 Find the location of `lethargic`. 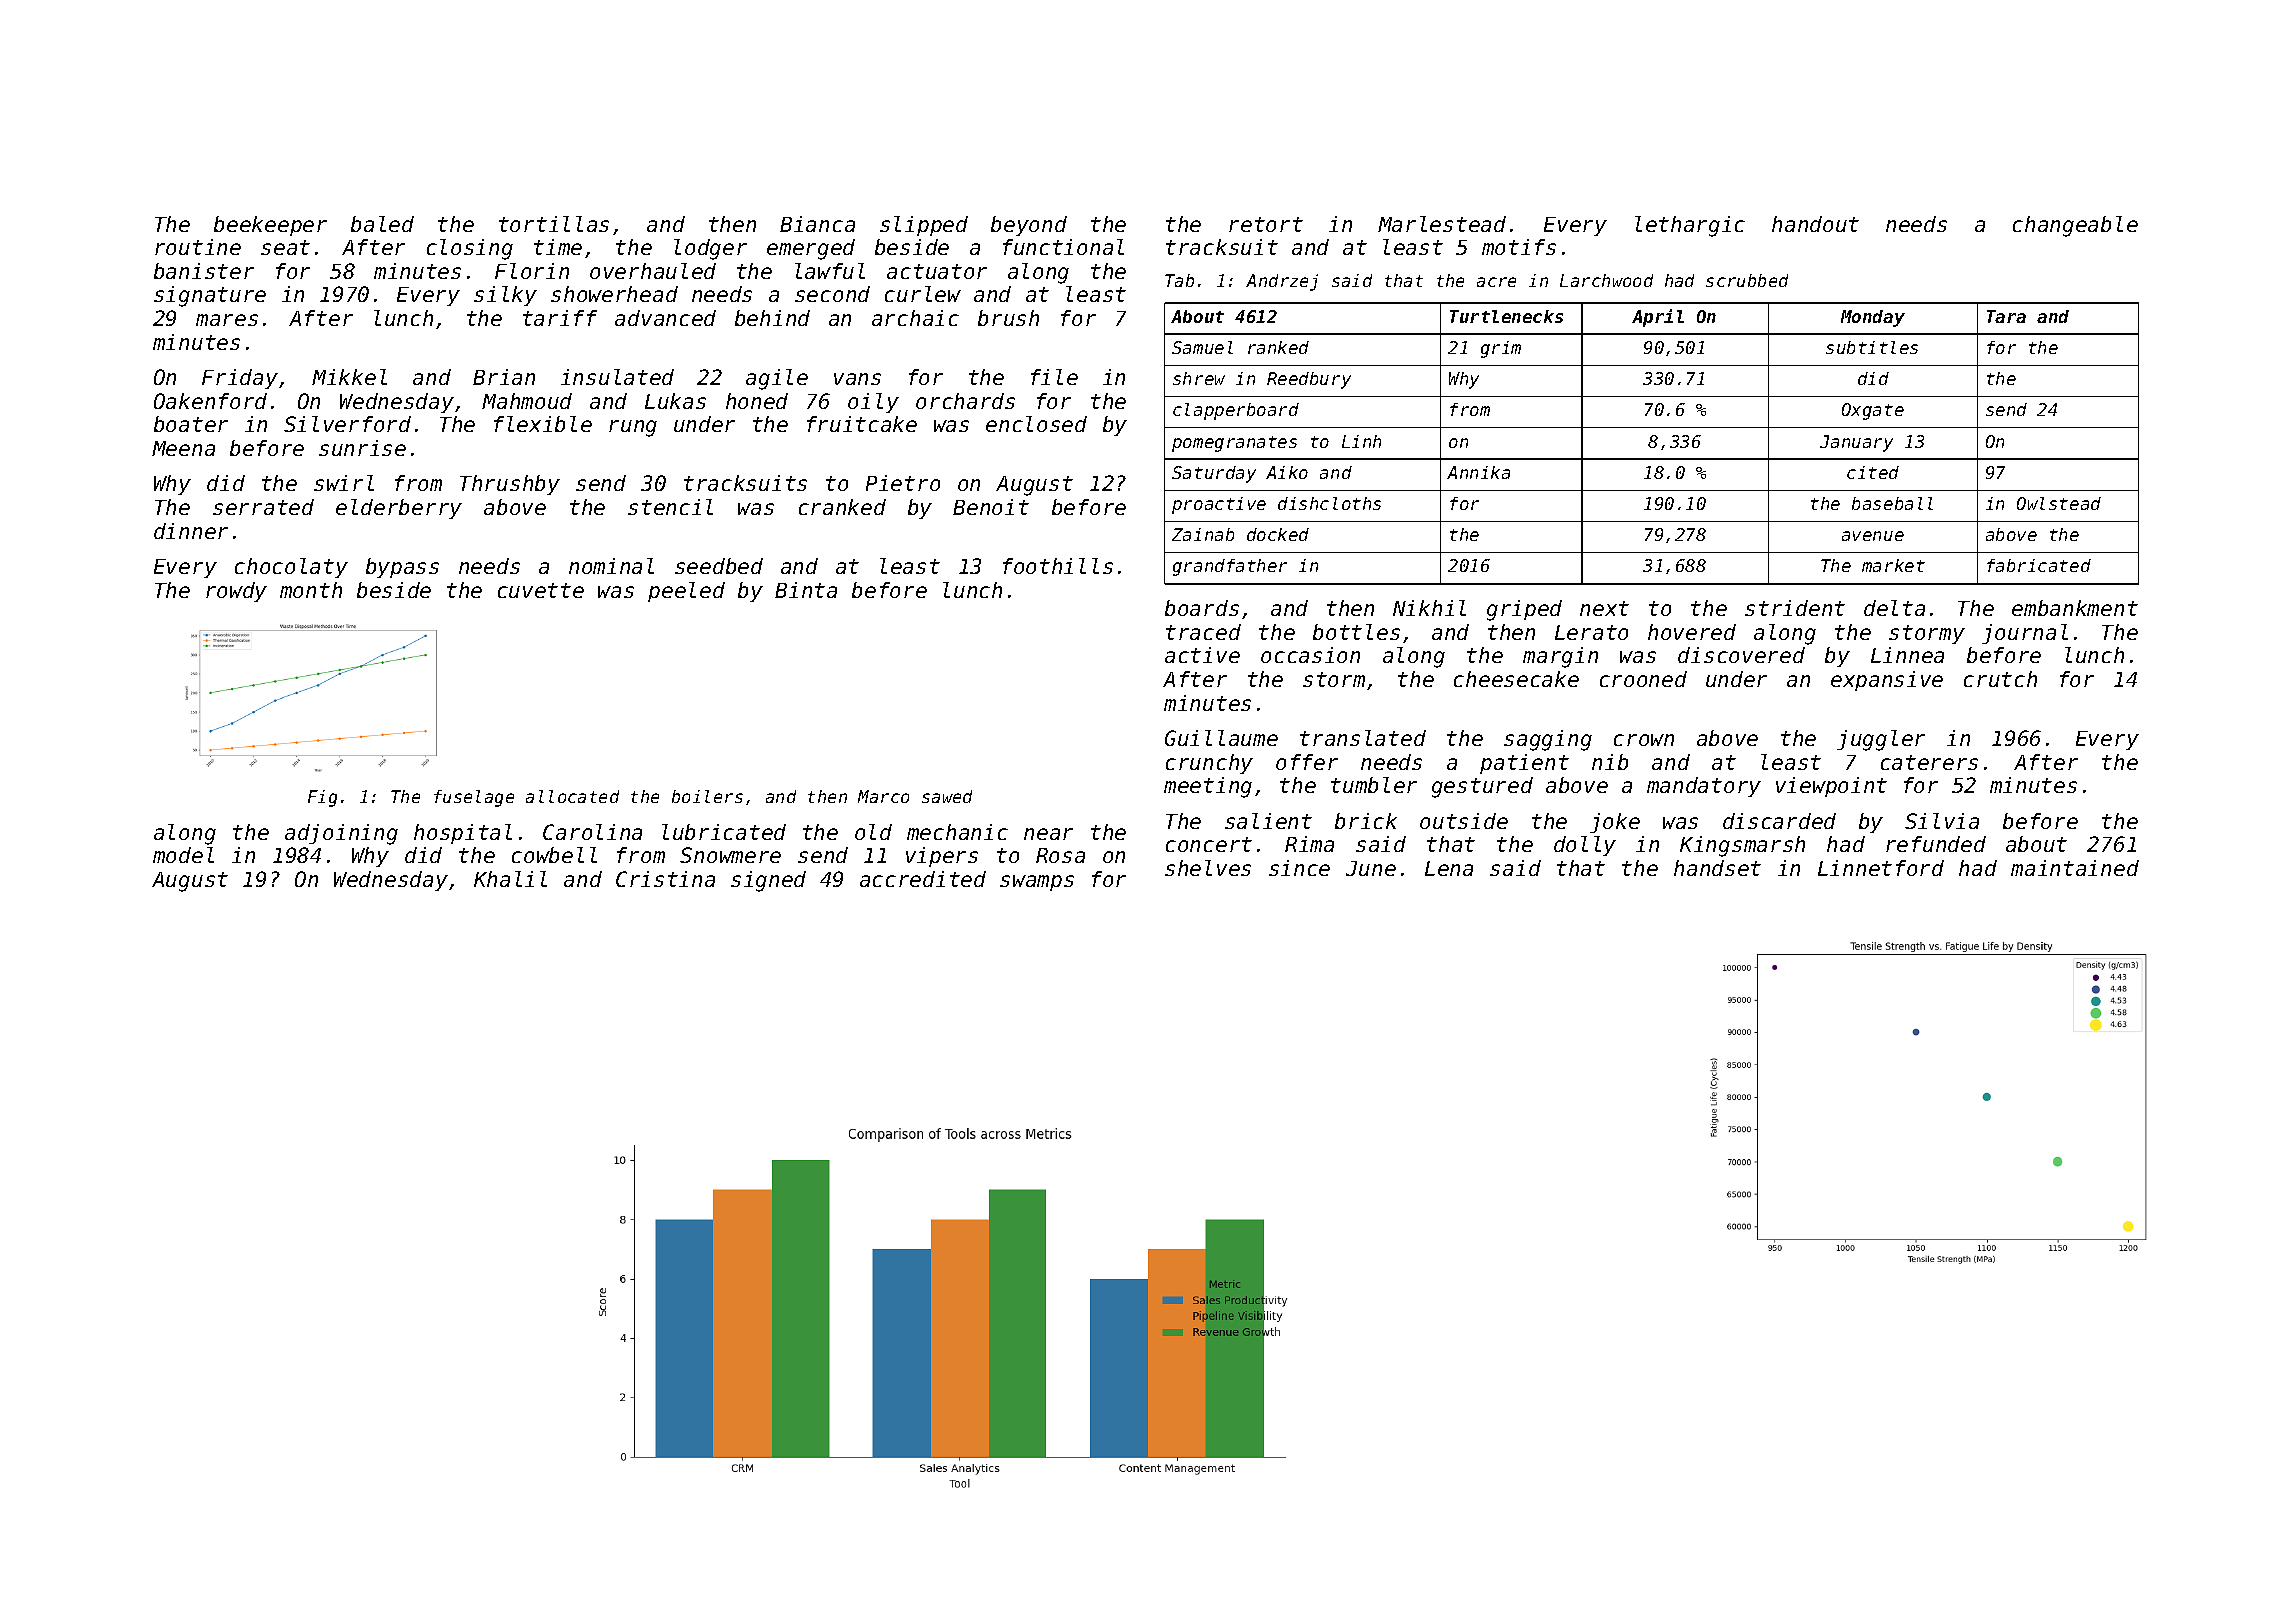

lethargic is located at coordinates (1690, 226).
